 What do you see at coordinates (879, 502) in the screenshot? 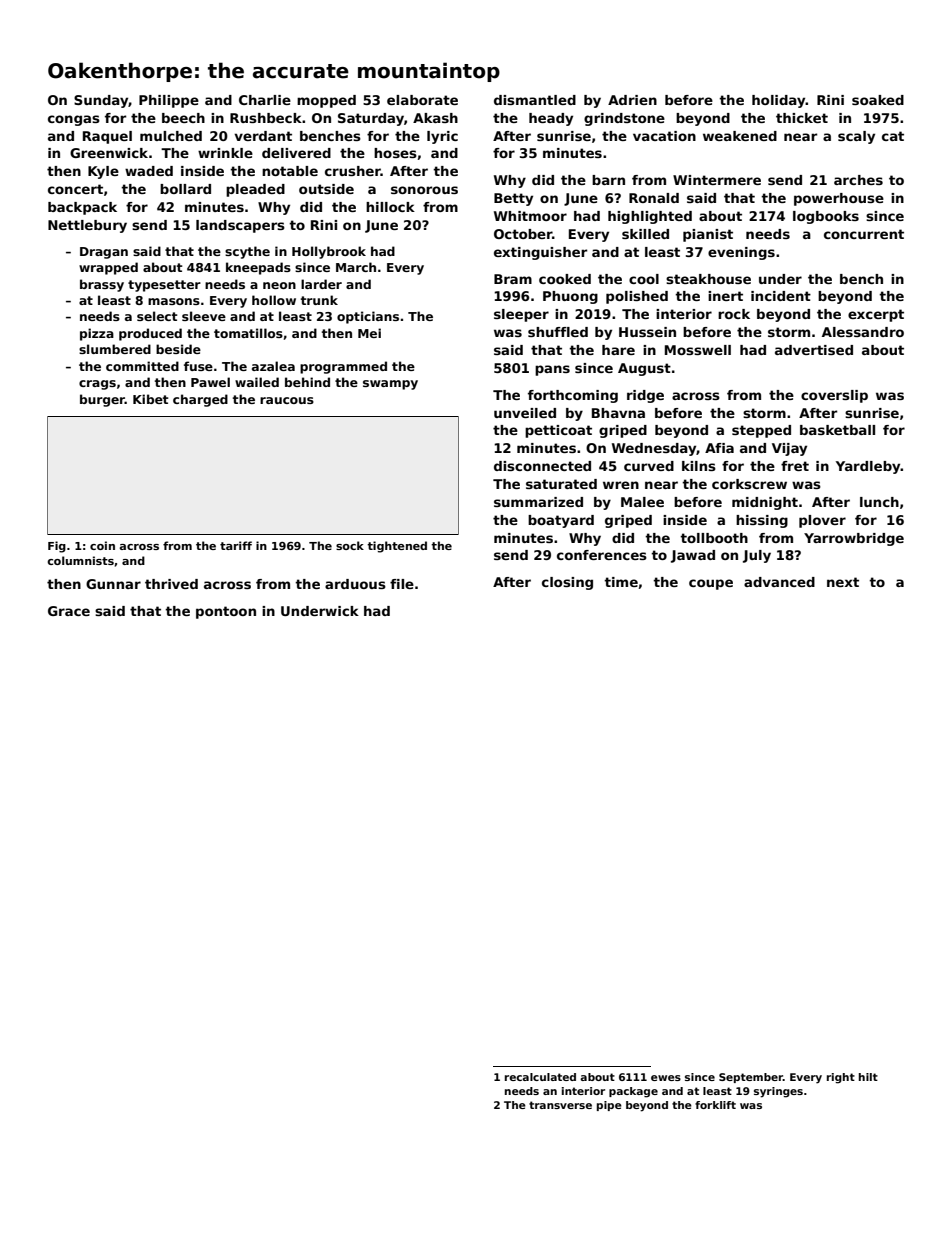
I see `lunch` at bounding box center [879, 502].
